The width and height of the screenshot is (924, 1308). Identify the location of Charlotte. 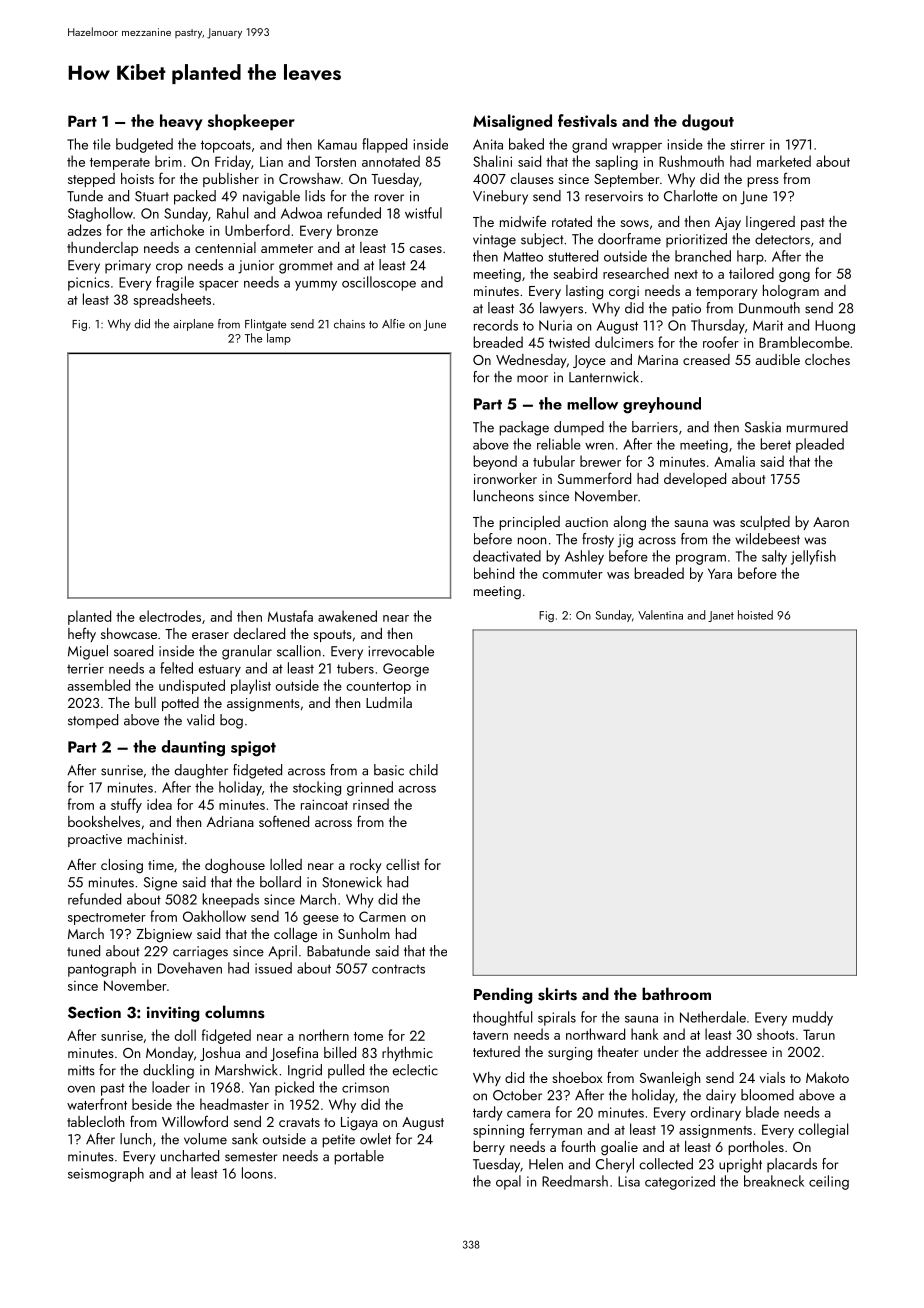
(691, 196).
